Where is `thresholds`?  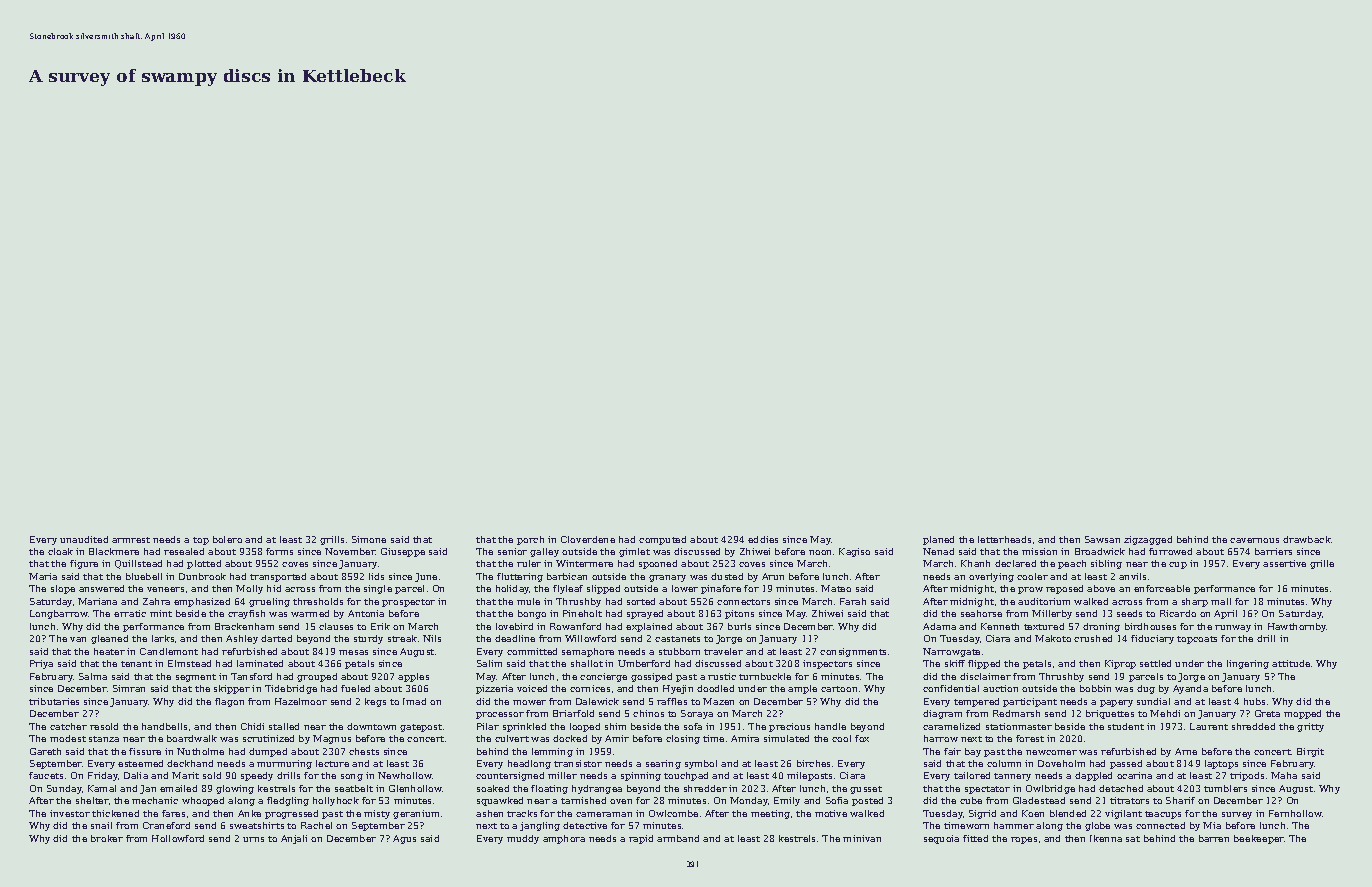 thresholds is located at coordinates (318, 601).
